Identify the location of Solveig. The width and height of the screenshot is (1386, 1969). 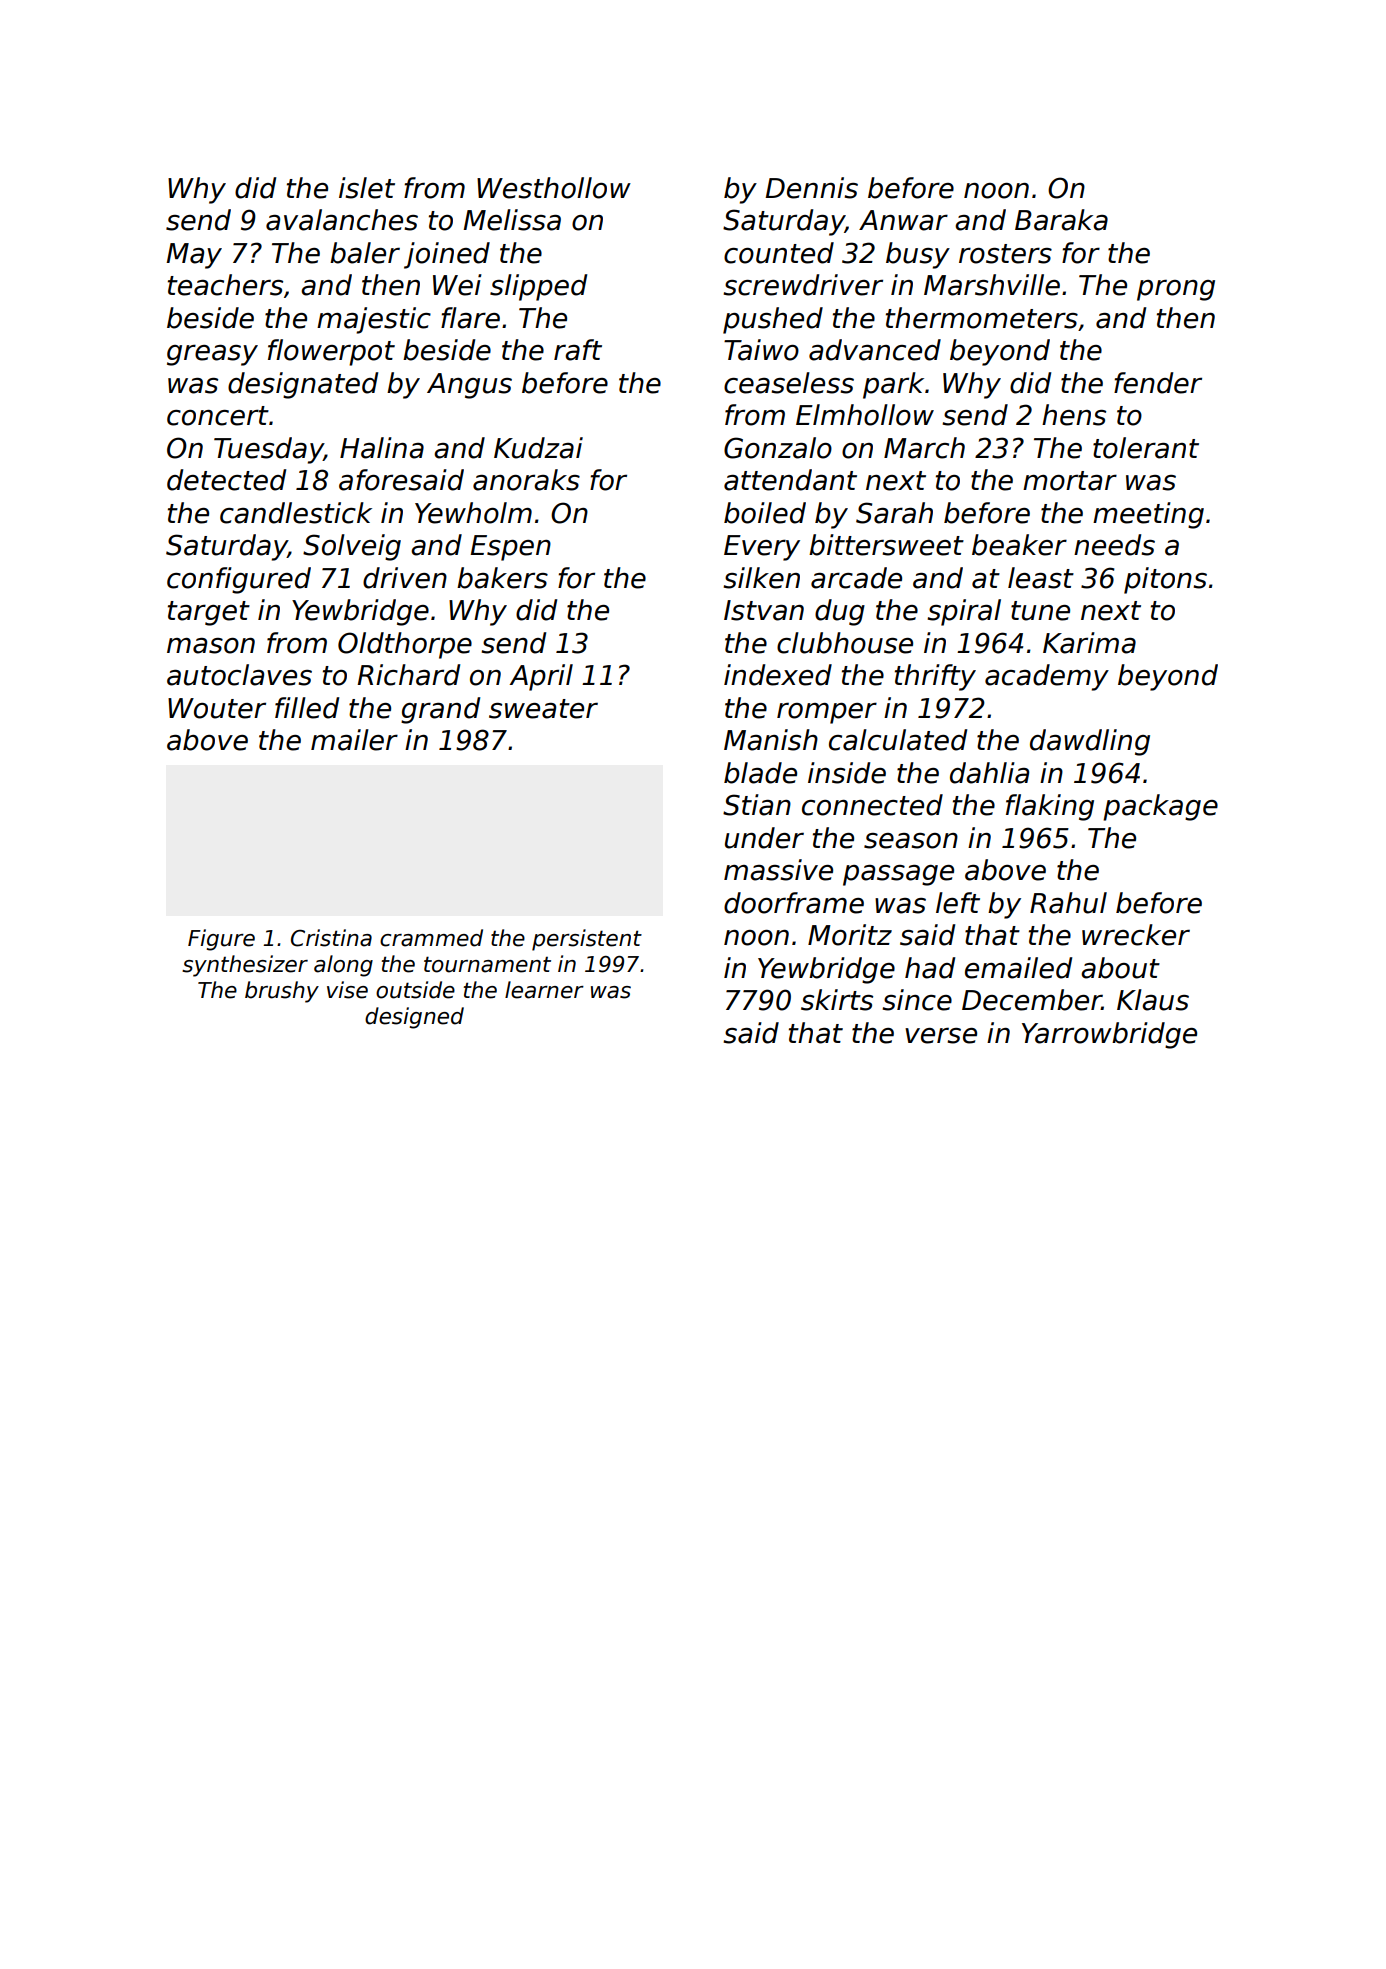
(352, 547).
